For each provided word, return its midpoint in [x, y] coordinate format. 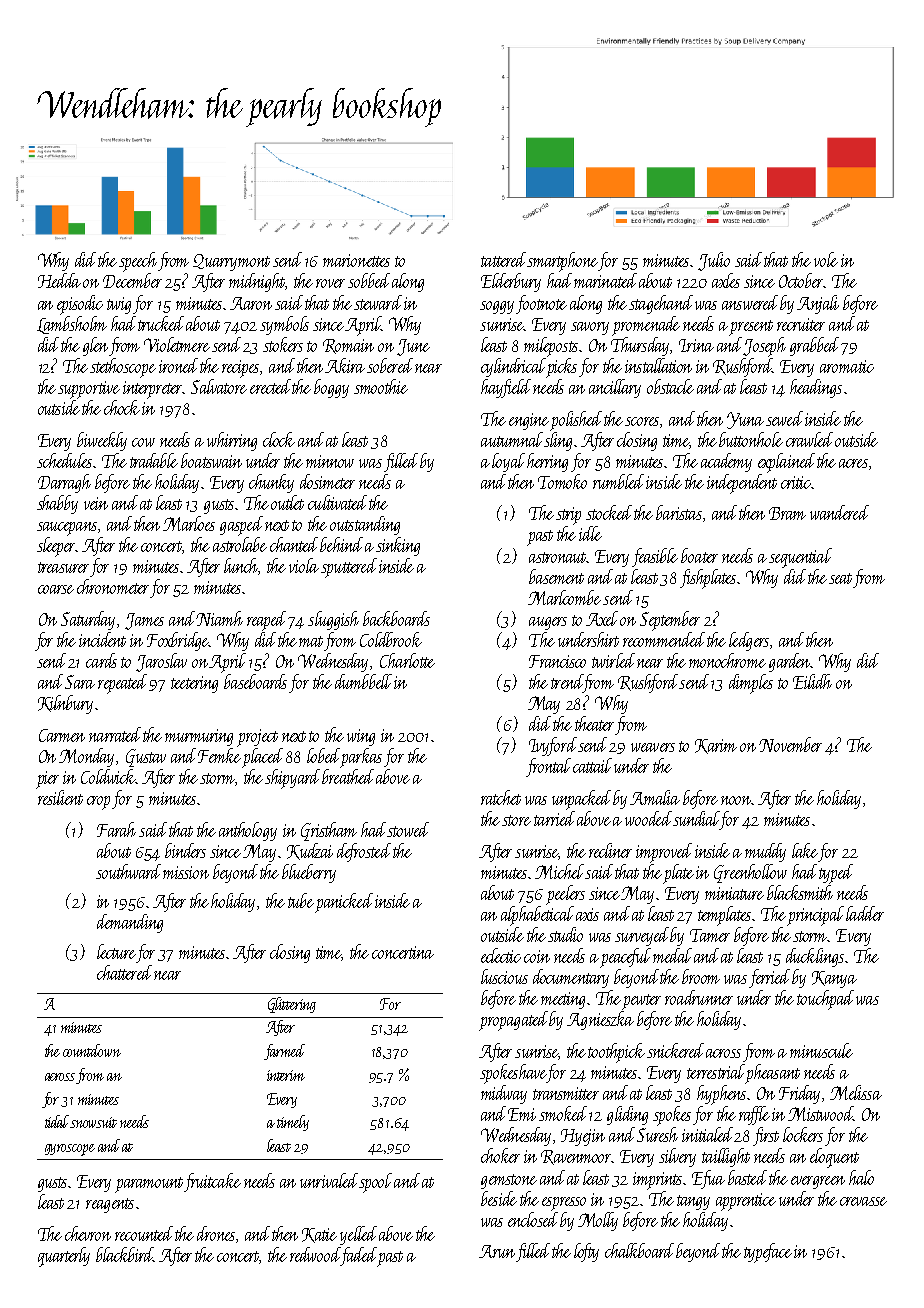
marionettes [356, 260]
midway [504, 1094]
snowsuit [94, 1122]
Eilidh [812, 681]
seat [840, 578]
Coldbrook [391, 639]
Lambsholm [72, 325]
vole [826, 259]
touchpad [825, 1000]
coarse [56, 589]
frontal [548, 767]
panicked [344, 903]
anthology [248, 831]
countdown [92, 1050]
